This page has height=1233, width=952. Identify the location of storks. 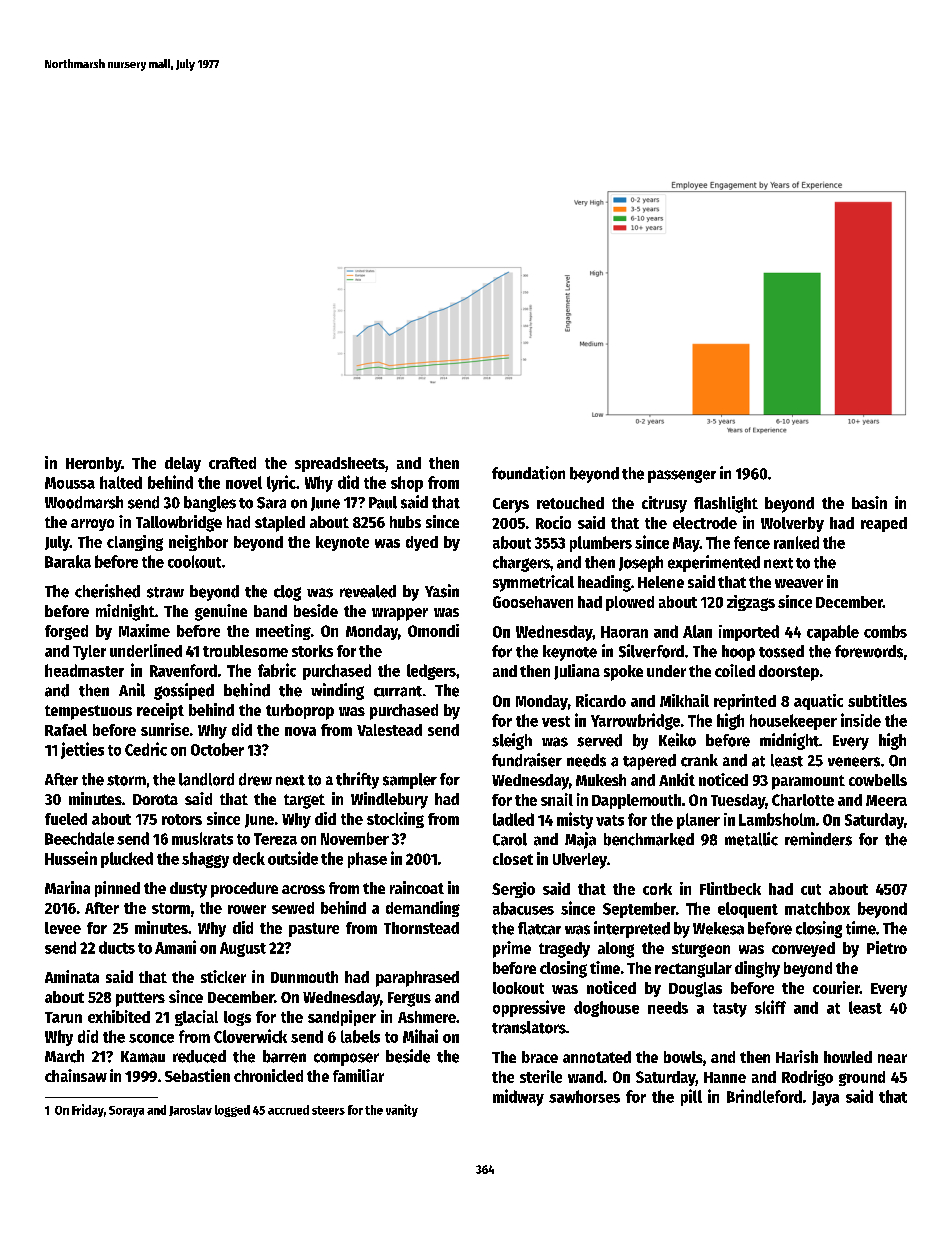
(312, 651).
